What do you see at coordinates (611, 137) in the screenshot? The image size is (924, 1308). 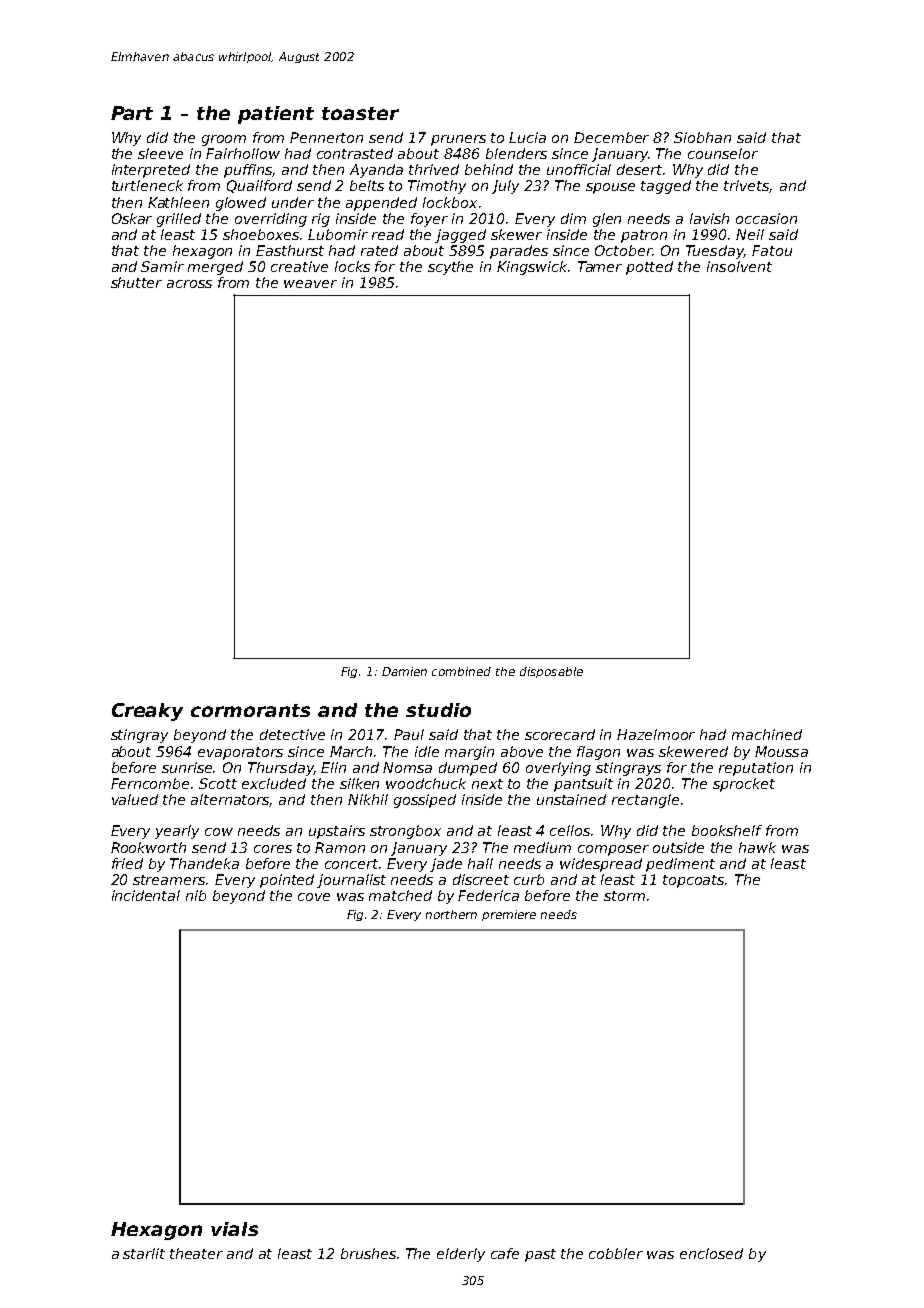 I see `December` at bounding box center [611, 137].
